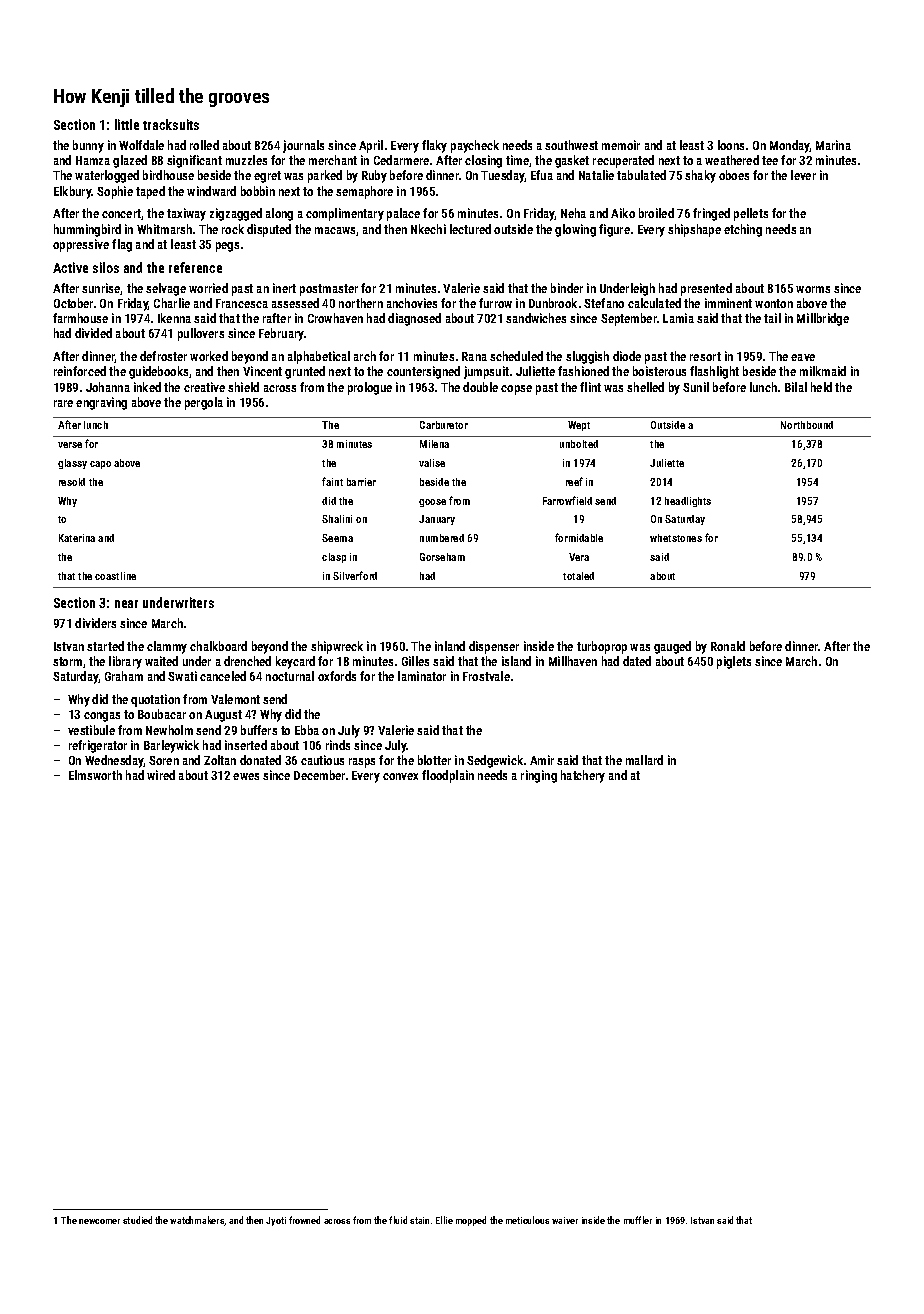 This image has height=1314, width=924. I want to click on coastline, so click(115, 576).
